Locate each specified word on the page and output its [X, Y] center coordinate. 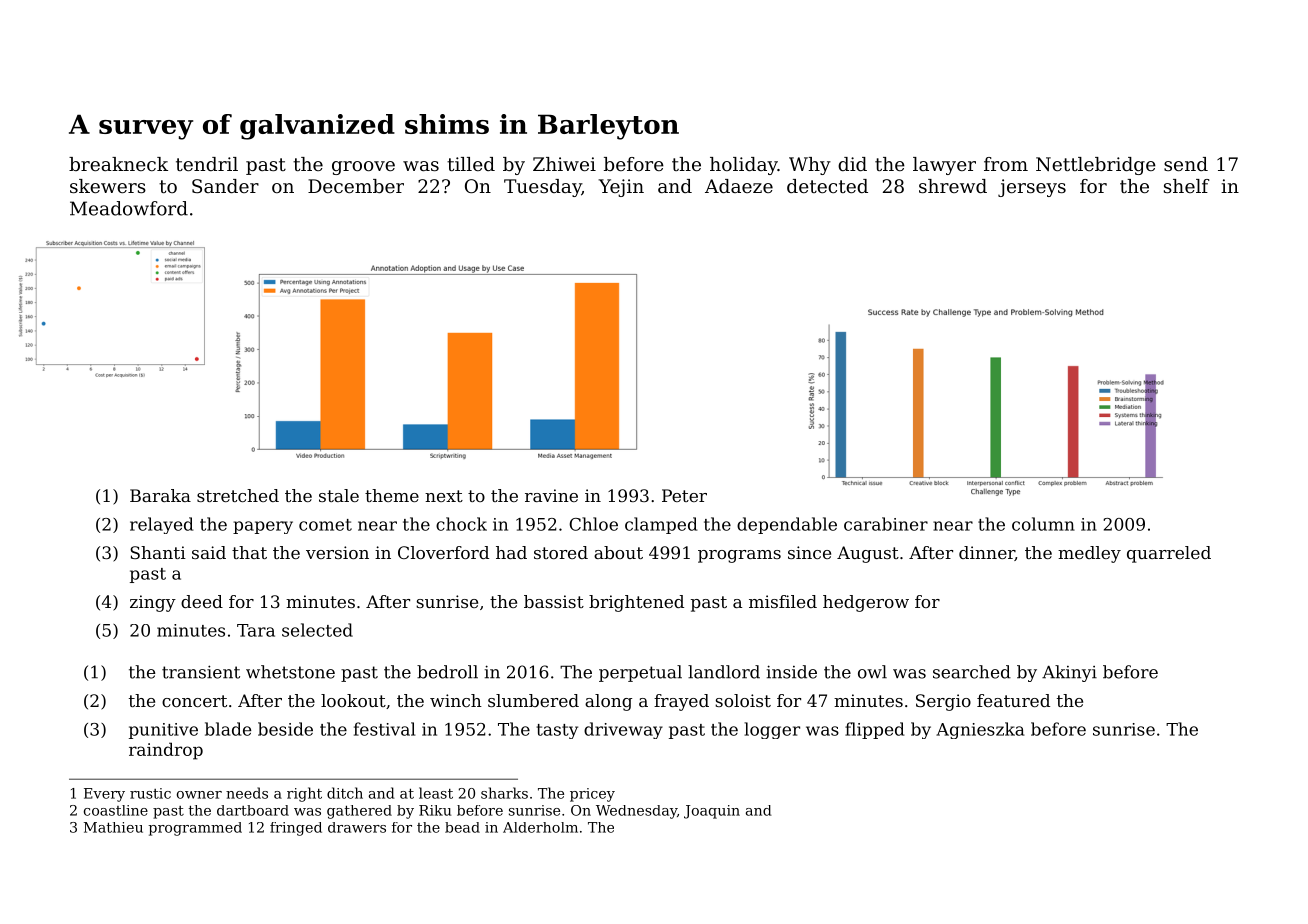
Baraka [160, 495]
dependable [787, 525]
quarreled [1169, 554]
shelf [1187, 186]
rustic [150, 793]
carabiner [886, 524]
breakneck [118, 164]
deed [202, 601]
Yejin [621, 188]
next [444, 496]
